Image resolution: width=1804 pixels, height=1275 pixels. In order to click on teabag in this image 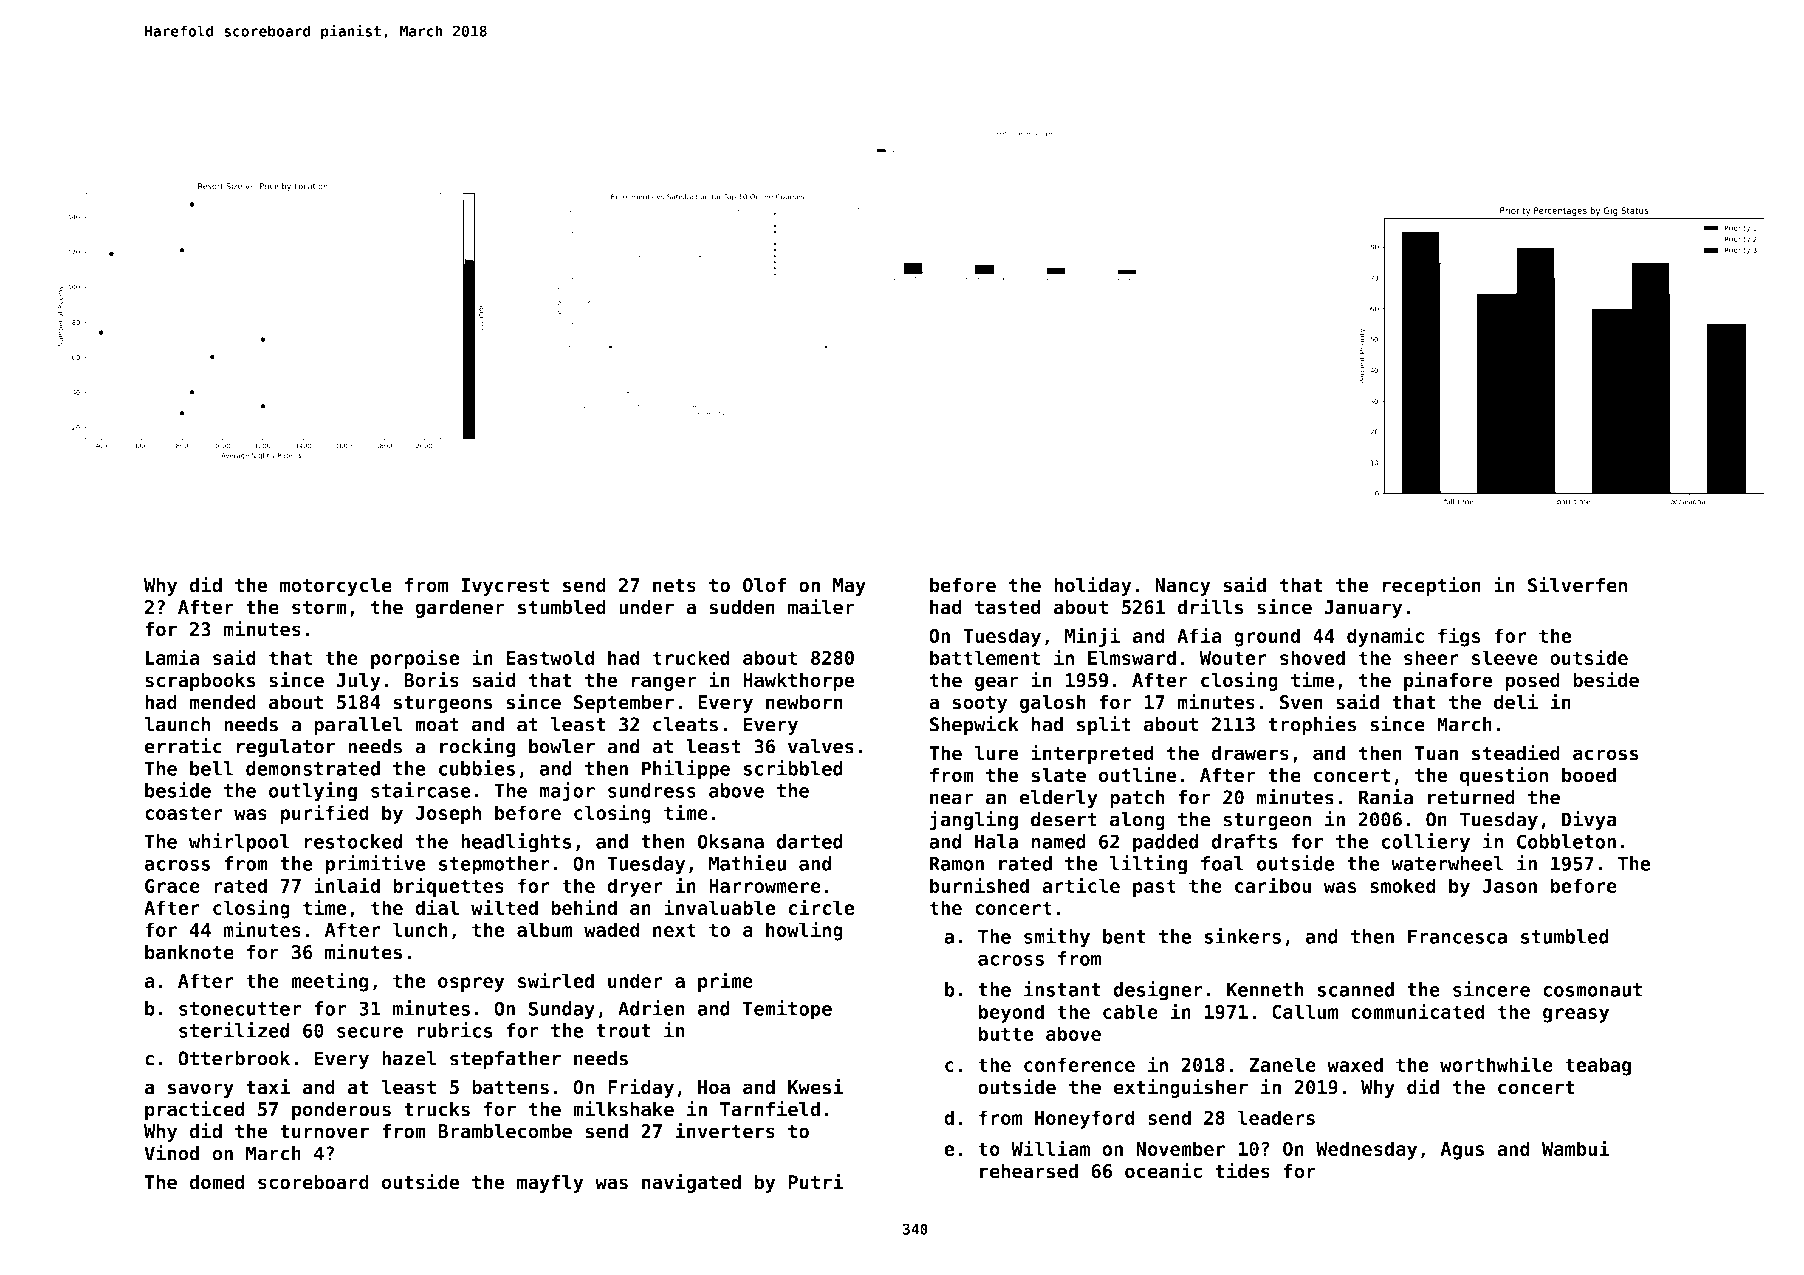, I will do `click(1598, 1066)`.
